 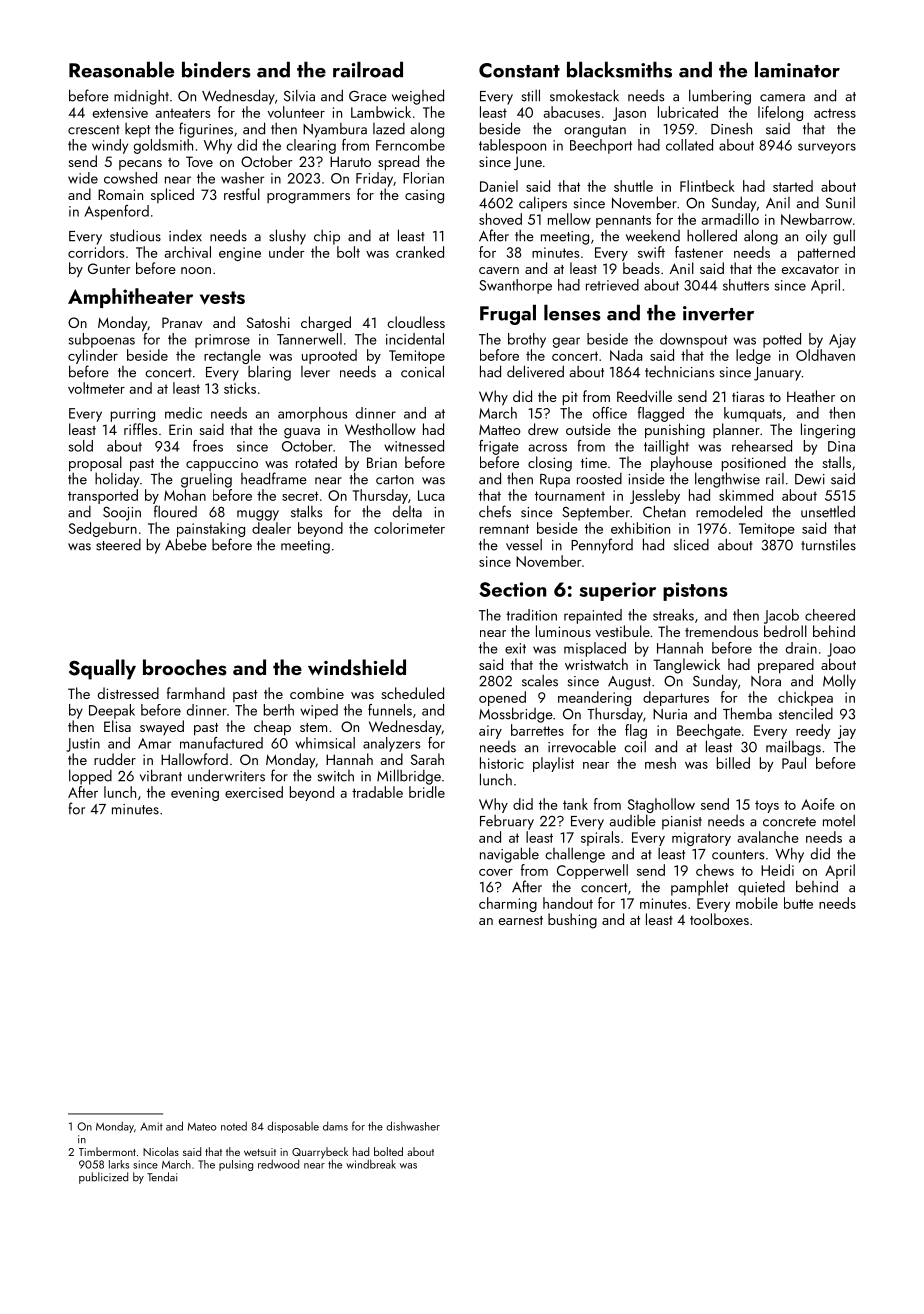 I want to click on shoved, so click(x=500, y=219).
